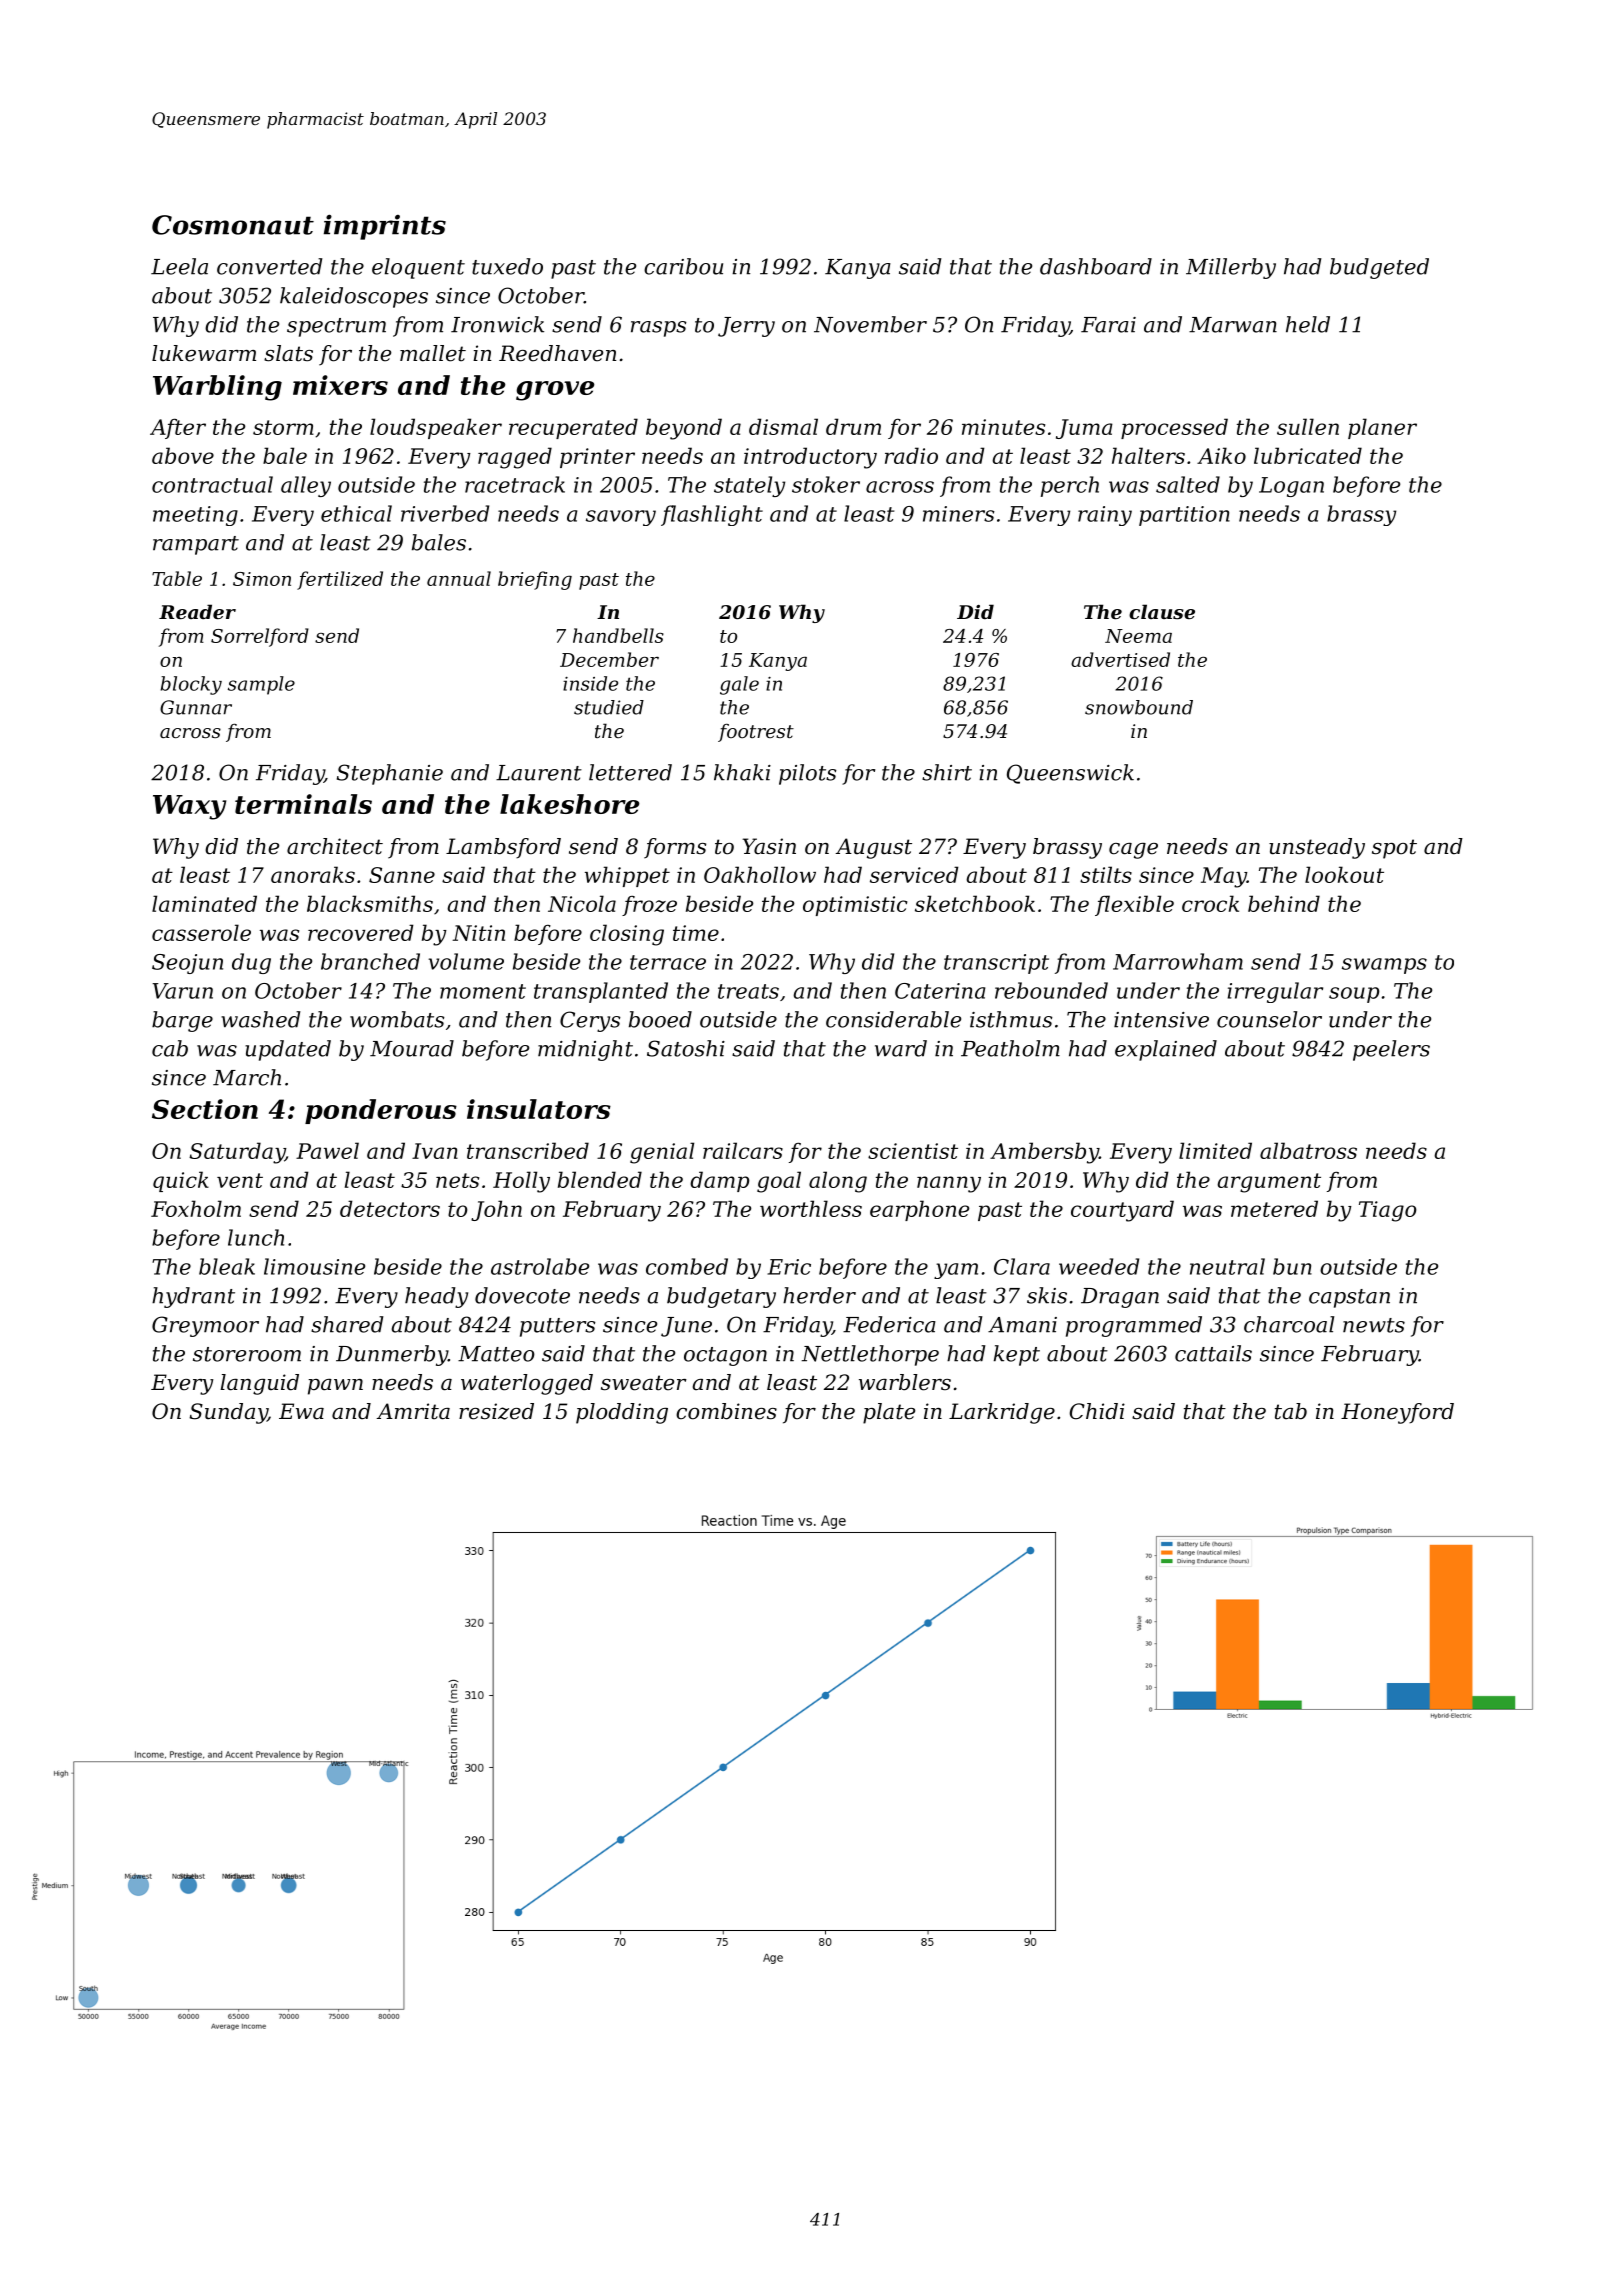  Describe the element at coordinates (413, 1411) in the screenshot. I see `Amrita` at that location.
